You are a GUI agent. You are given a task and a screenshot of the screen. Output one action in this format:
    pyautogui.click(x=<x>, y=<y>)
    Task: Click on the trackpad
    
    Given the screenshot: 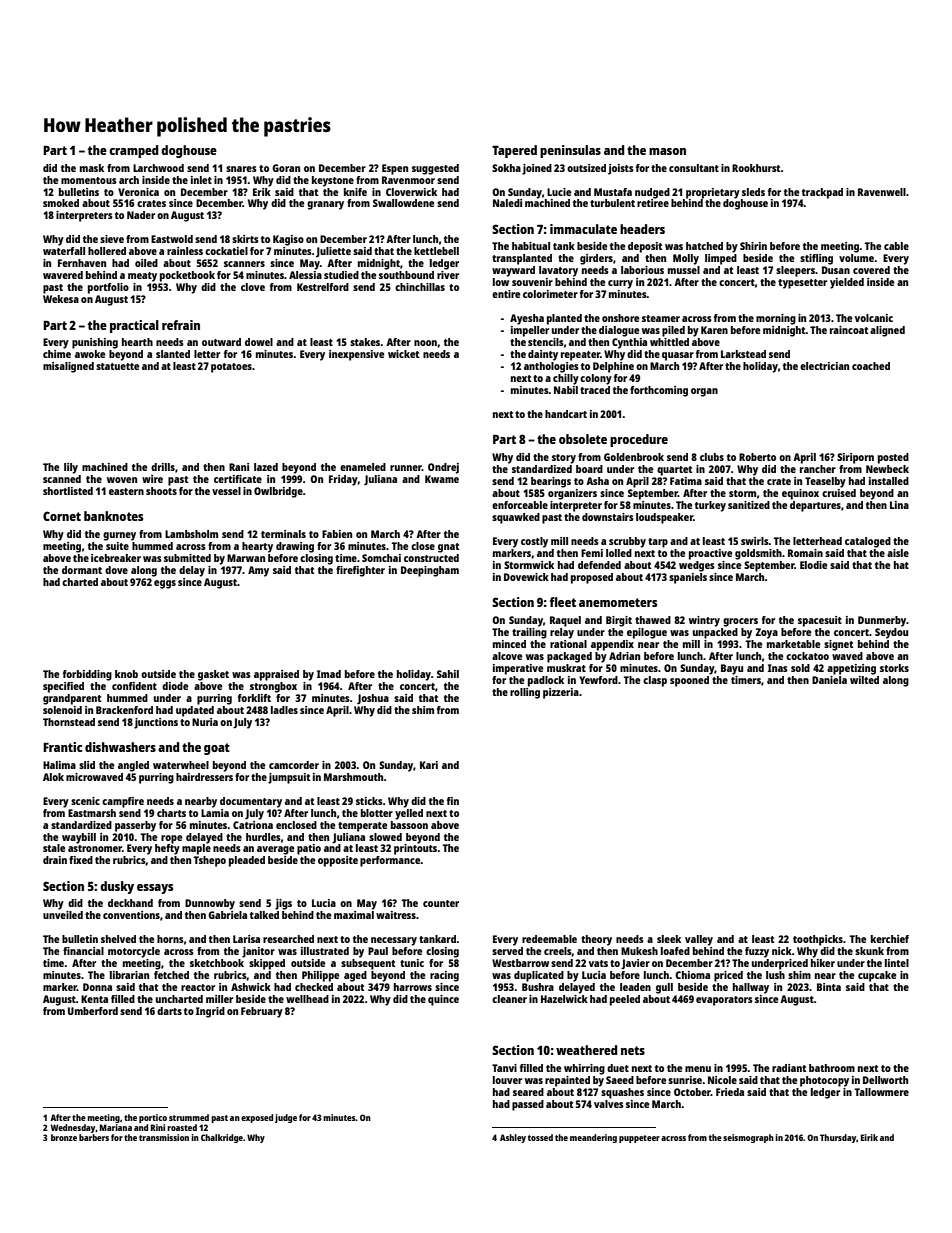 What is the action you would take?
    pyautogui.click(x=822, y=193)
